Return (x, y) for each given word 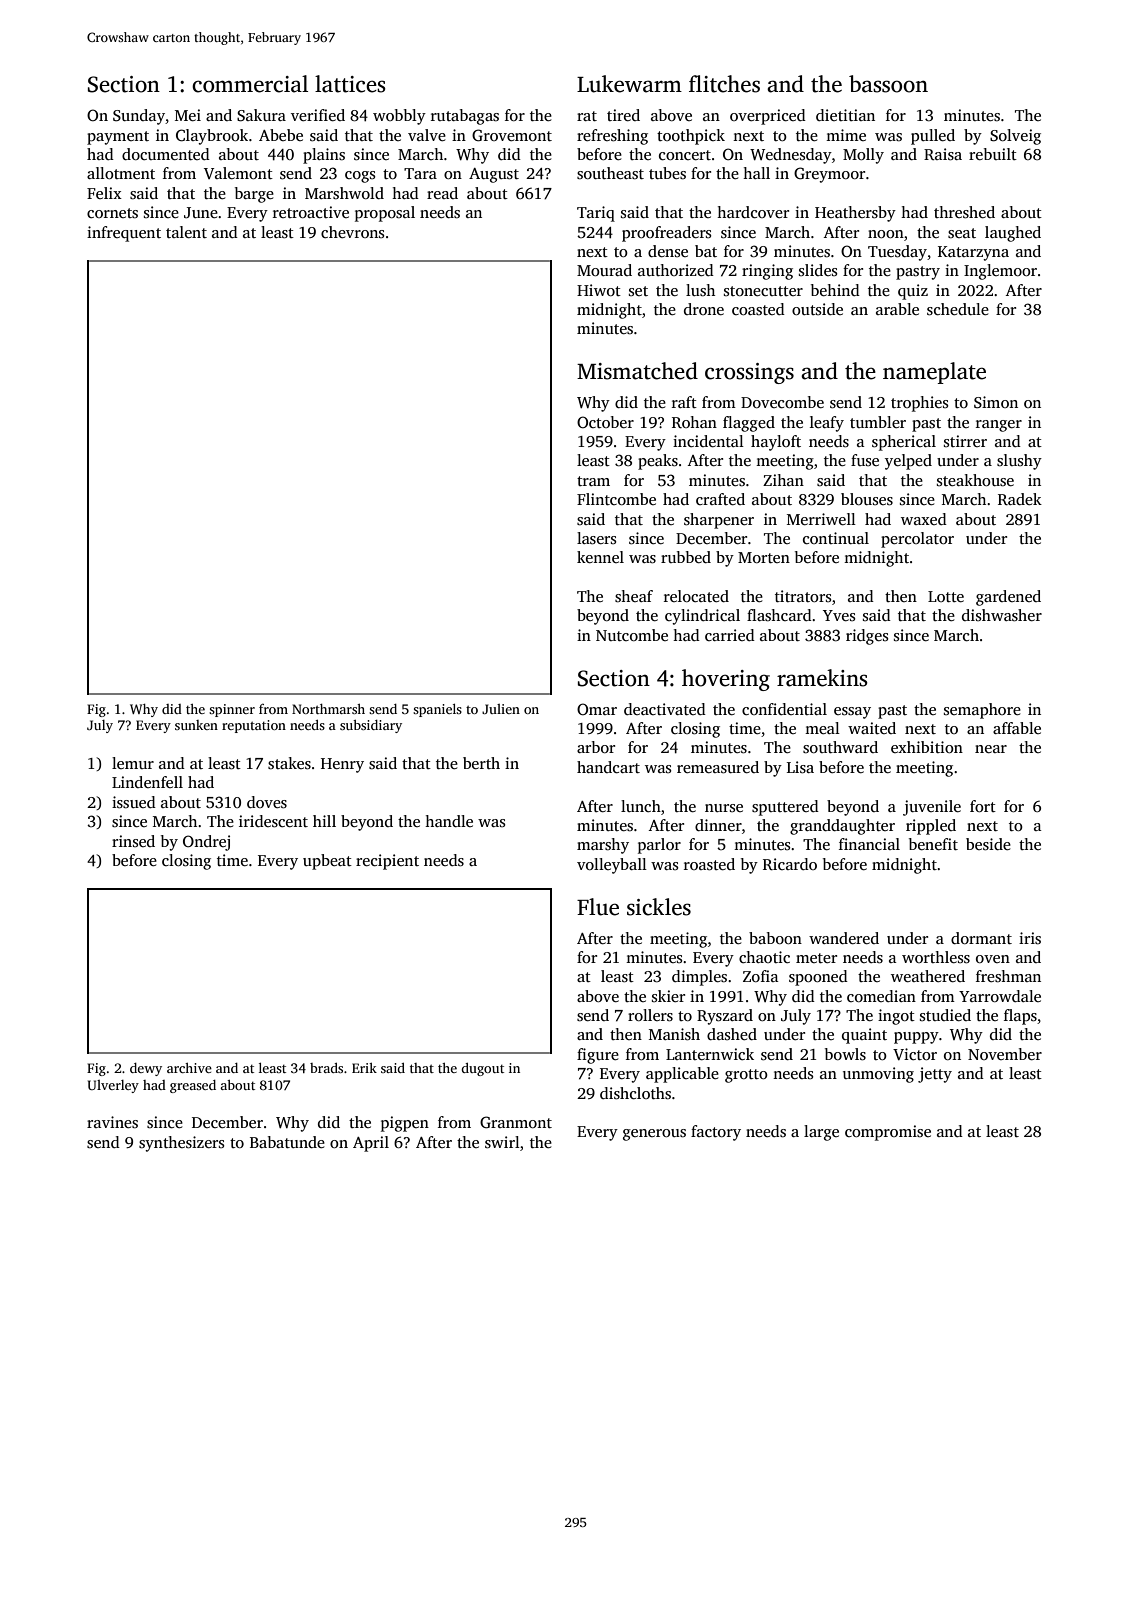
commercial (250, 84)
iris (1030, 938)
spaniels (437, 710)
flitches (724, 84)
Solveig (1015, 137)
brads (326, 1068)
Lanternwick (710, 1054)
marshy (603, 846)
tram (593, 481)
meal (822, 728)
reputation (254, 726)
